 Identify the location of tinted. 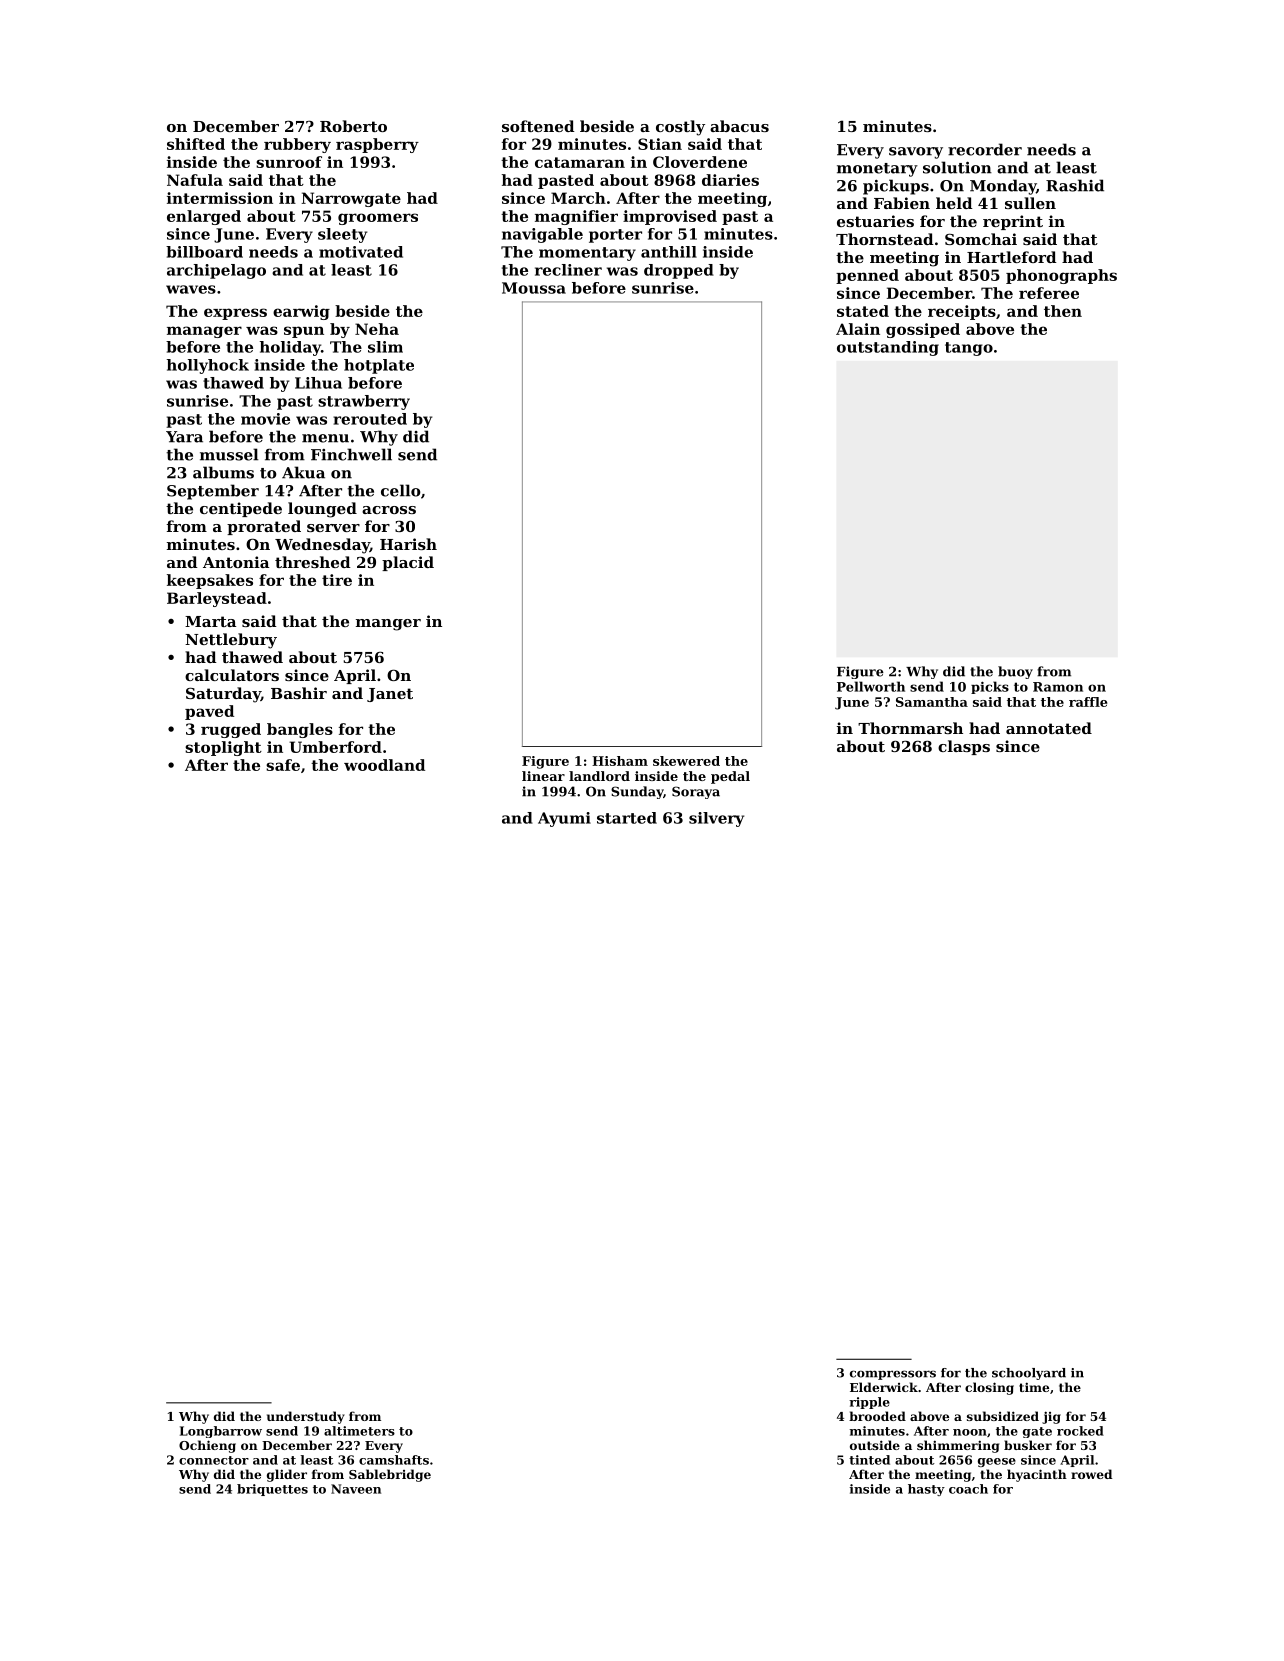
(869, 1460).
